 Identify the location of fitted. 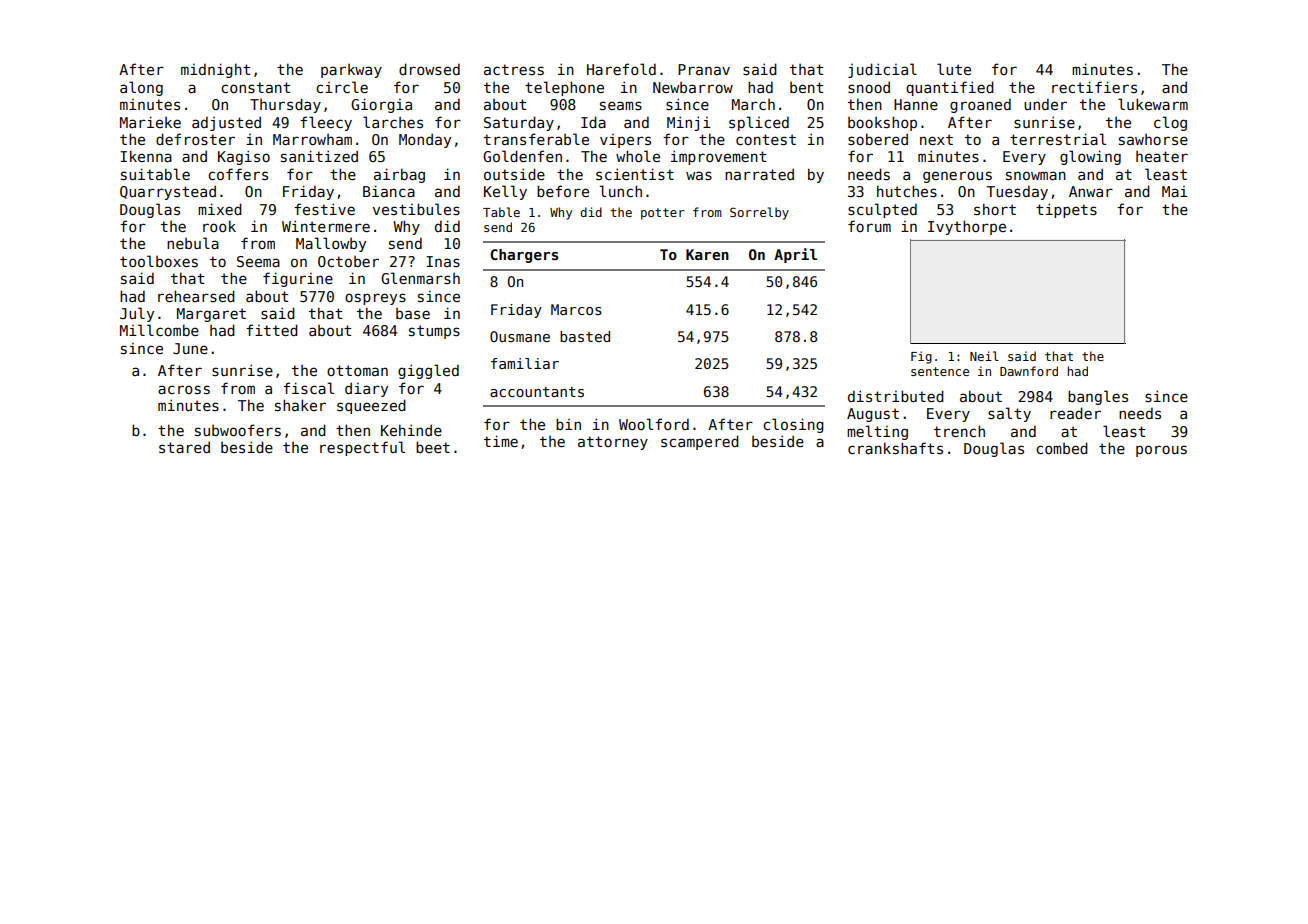
(272, 330).
